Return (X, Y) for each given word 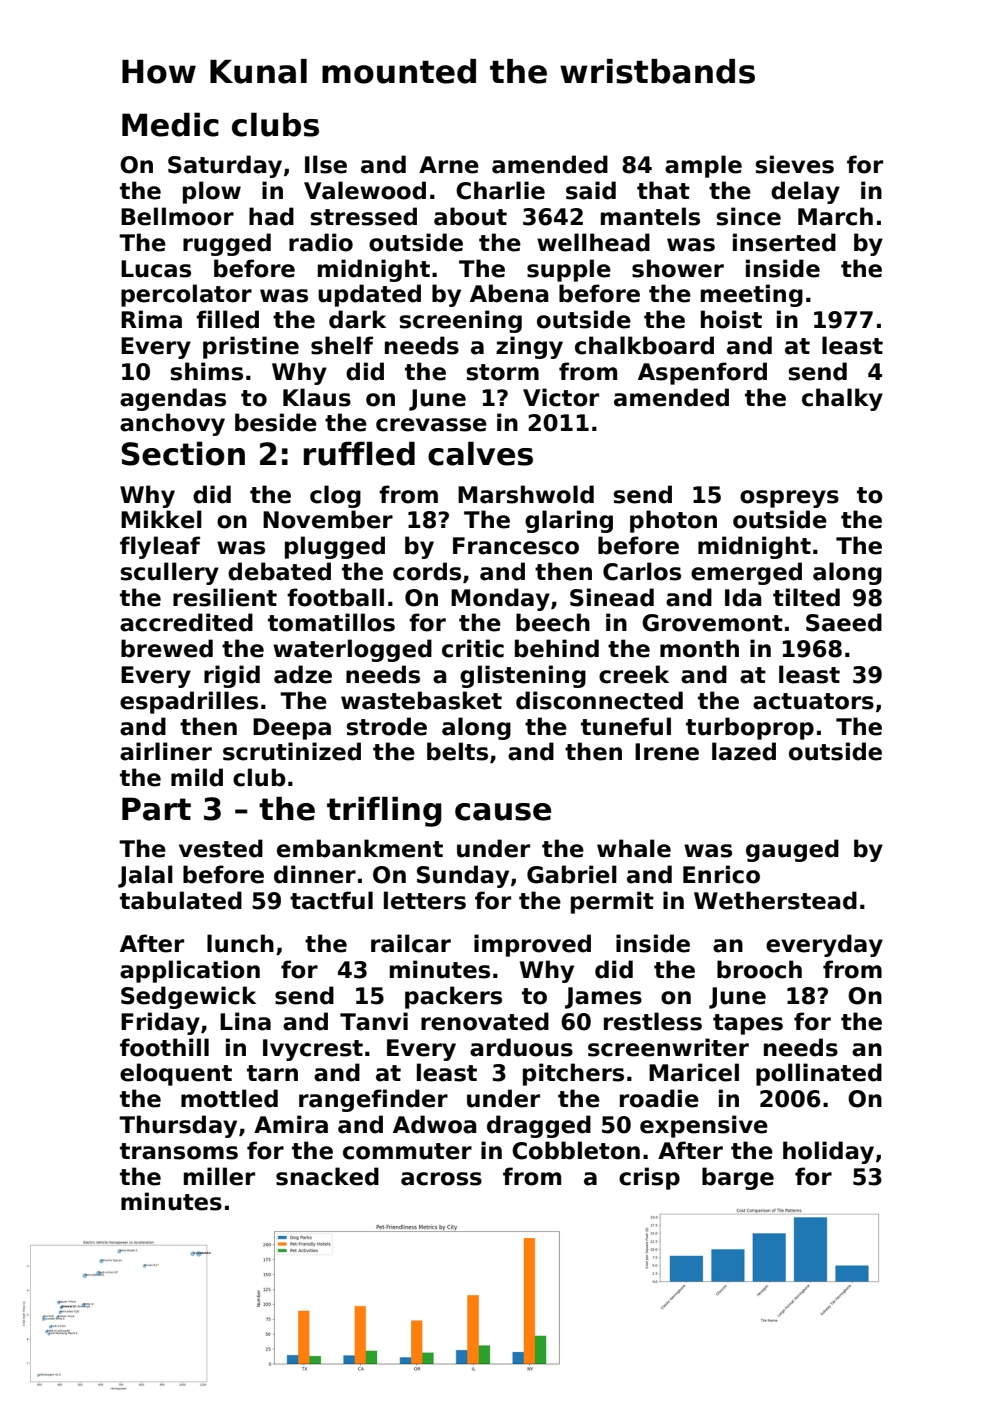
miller (219, 1176)
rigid (232, 676)
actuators (813, 701)
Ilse (326, 164)
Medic (170, 124)
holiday (828, 1152)
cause (503, 812)
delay (805, 192)
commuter (407, 1151)
